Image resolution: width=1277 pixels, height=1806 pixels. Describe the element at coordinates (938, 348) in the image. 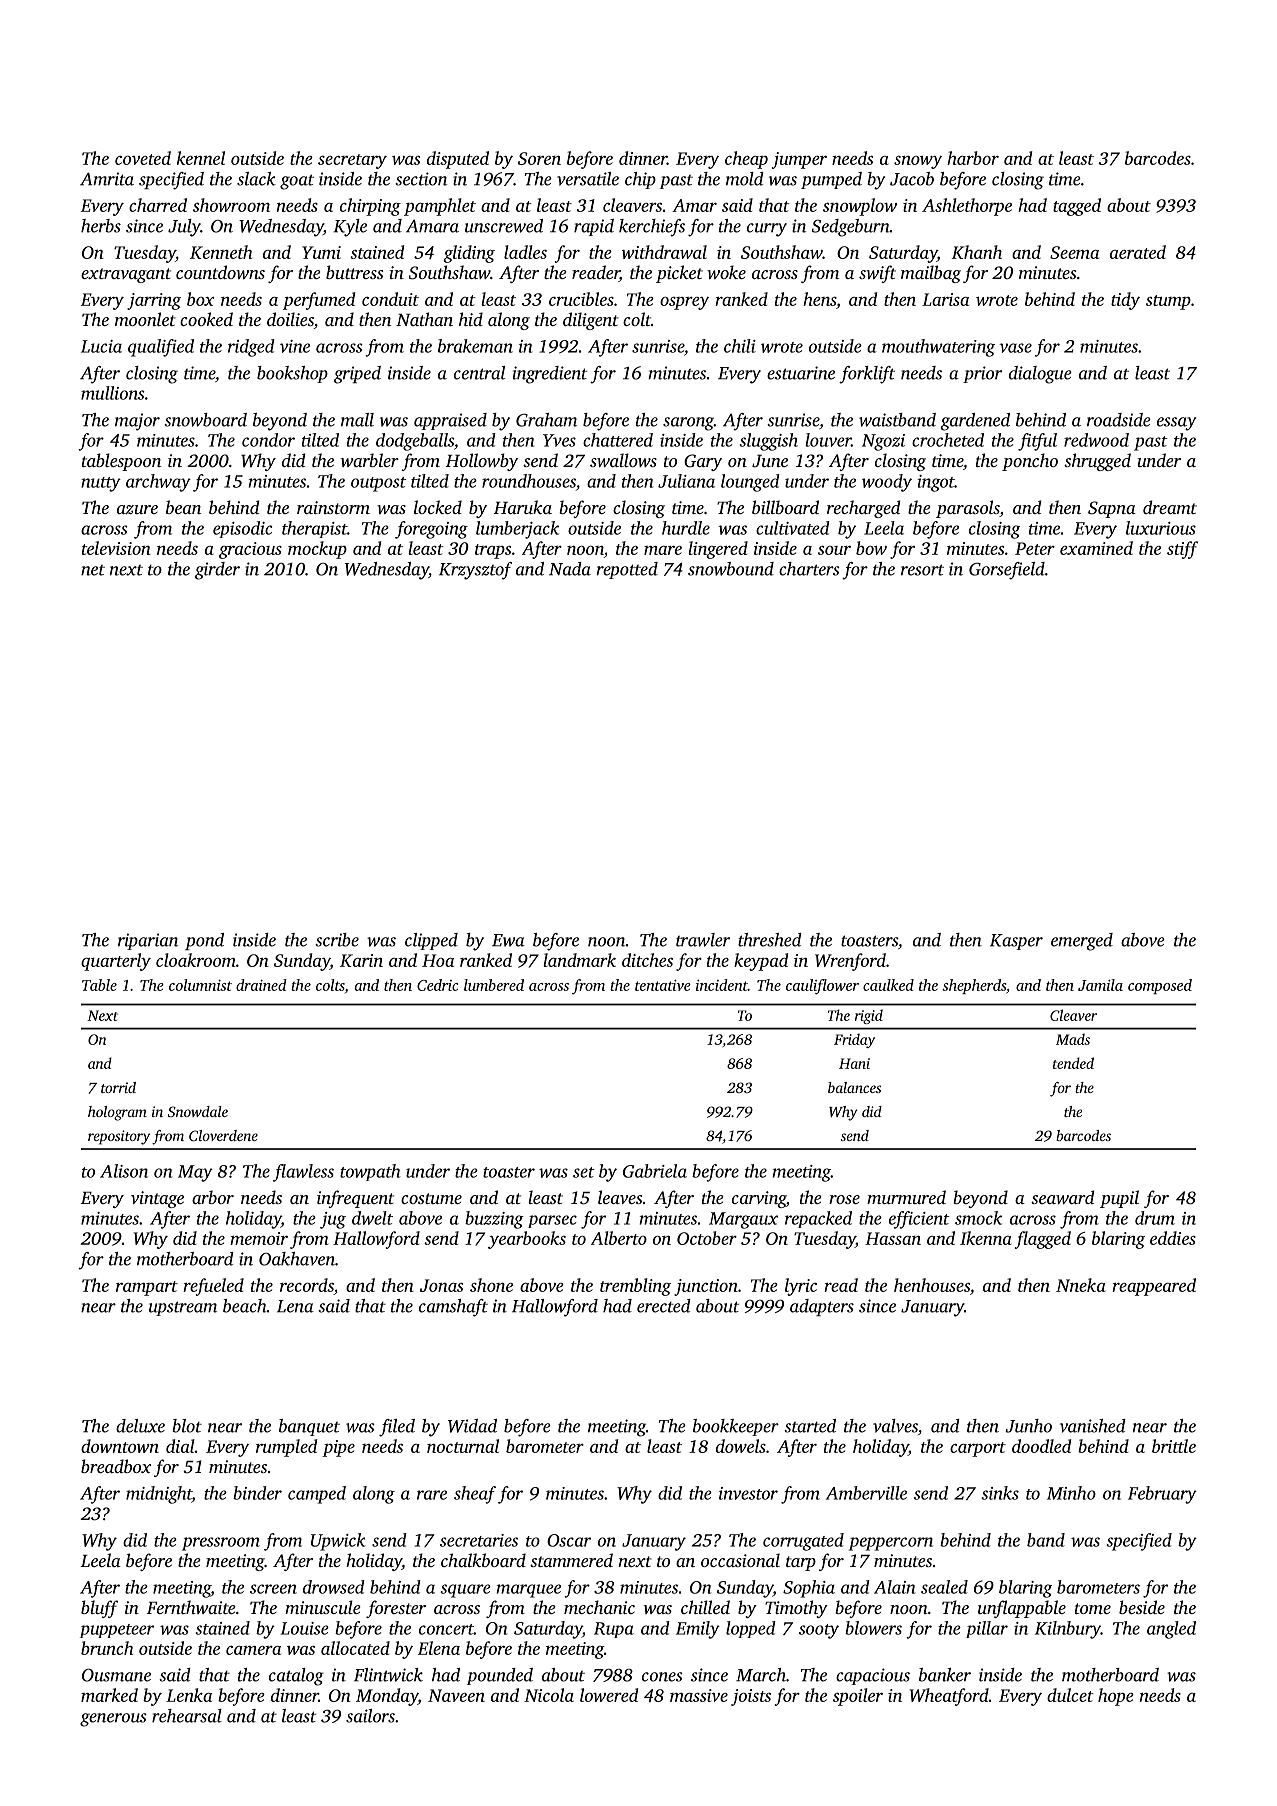

I see `mouthwatering` at that location.
